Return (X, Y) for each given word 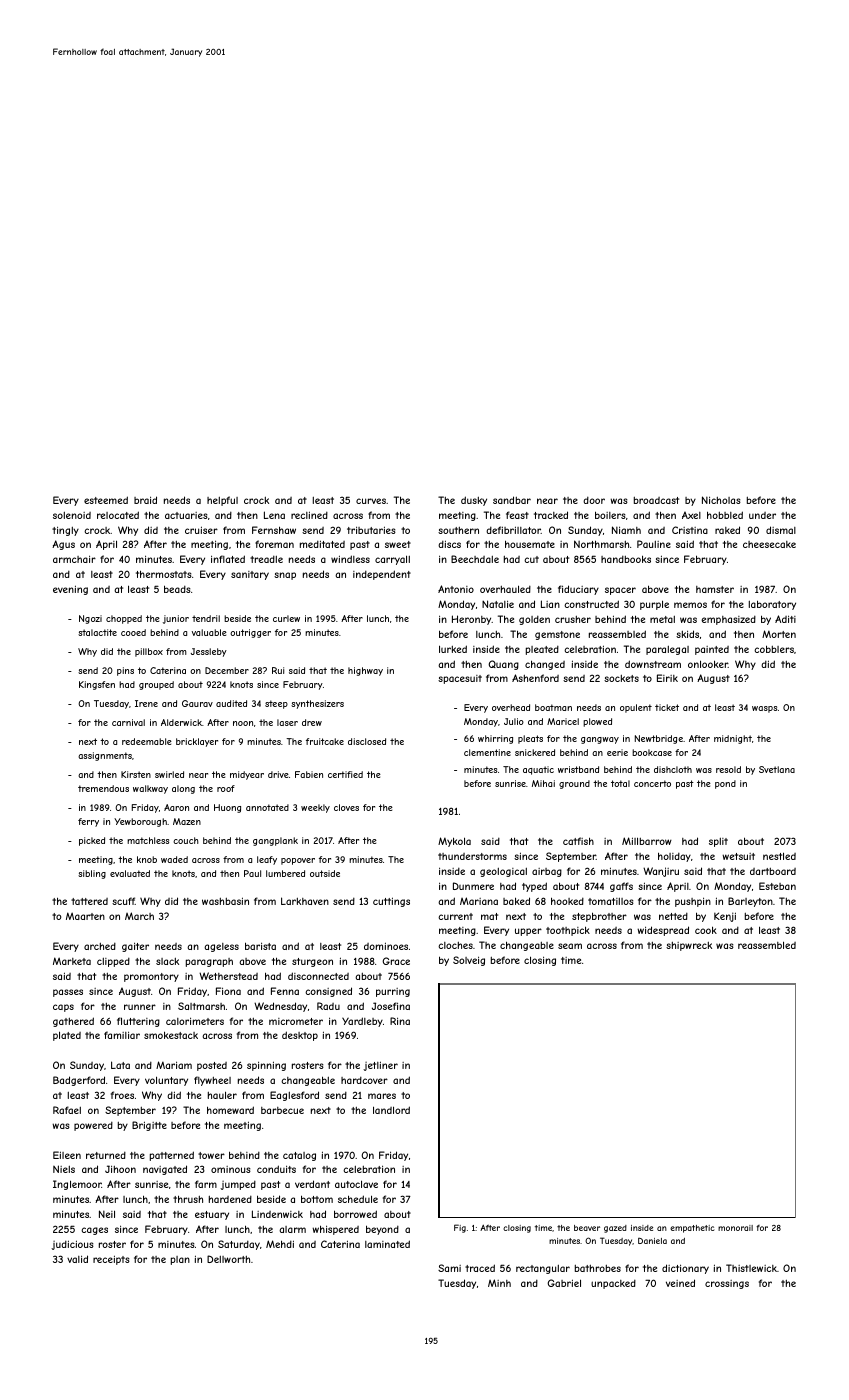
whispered (335, 1230)
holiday (674, 857)
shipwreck (689, 946)
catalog (299, 1156)
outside (325, 873)
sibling (92, 874)
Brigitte (149, 1126)
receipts (111, 1260)
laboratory (772, 605)
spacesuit (460, 679)
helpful (222, 501)
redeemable (147, 741)
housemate (530, 544)
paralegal (667, 650)
